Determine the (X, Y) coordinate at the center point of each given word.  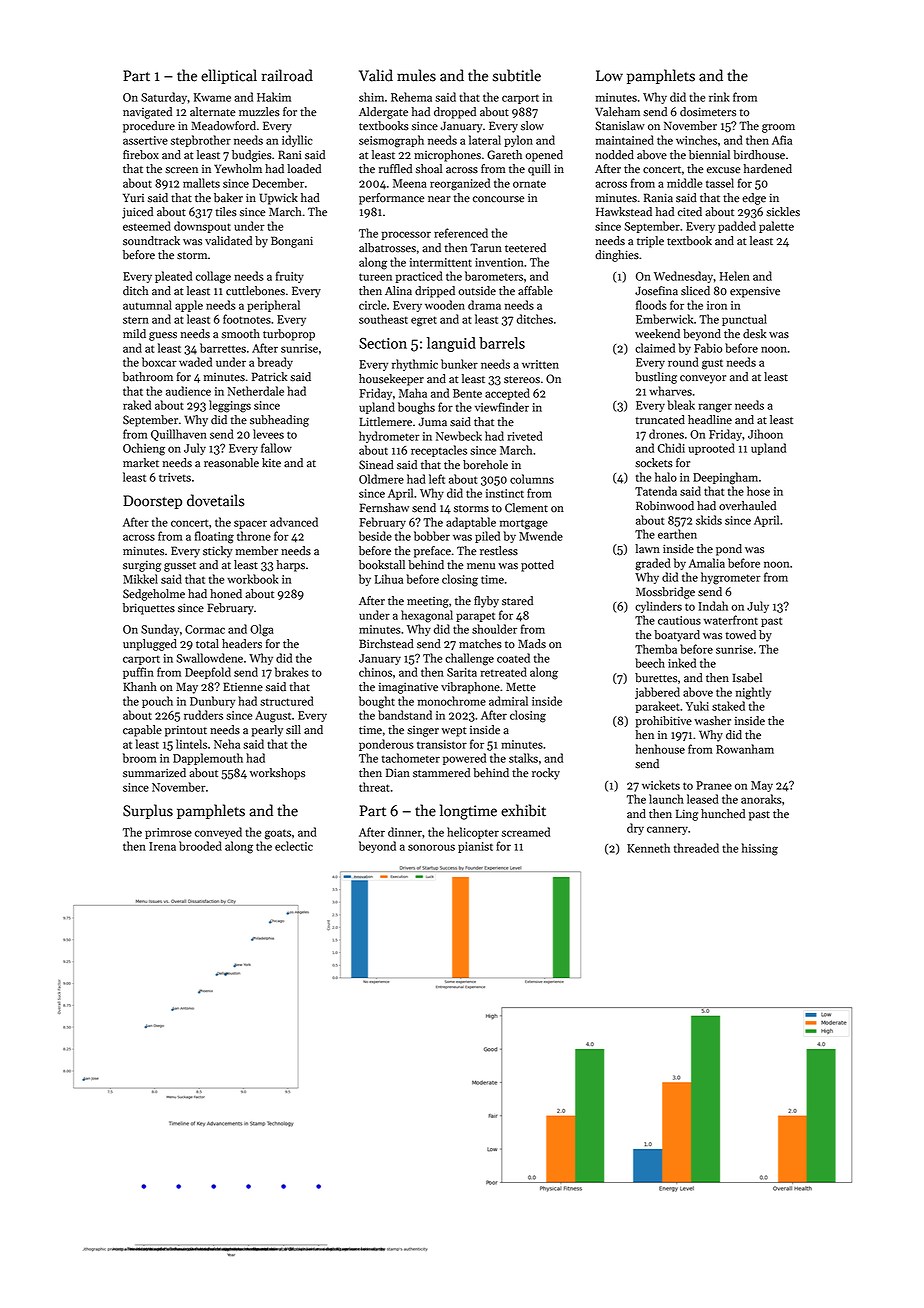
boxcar (159, 362)
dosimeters (708, 112)
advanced (294, 522)
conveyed (218, 833)
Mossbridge (665, 593)
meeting (428, 602)
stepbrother (201, 141)
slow (532, 126)
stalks (523, 758)
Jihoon (765, 434)
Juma (432, 422)
